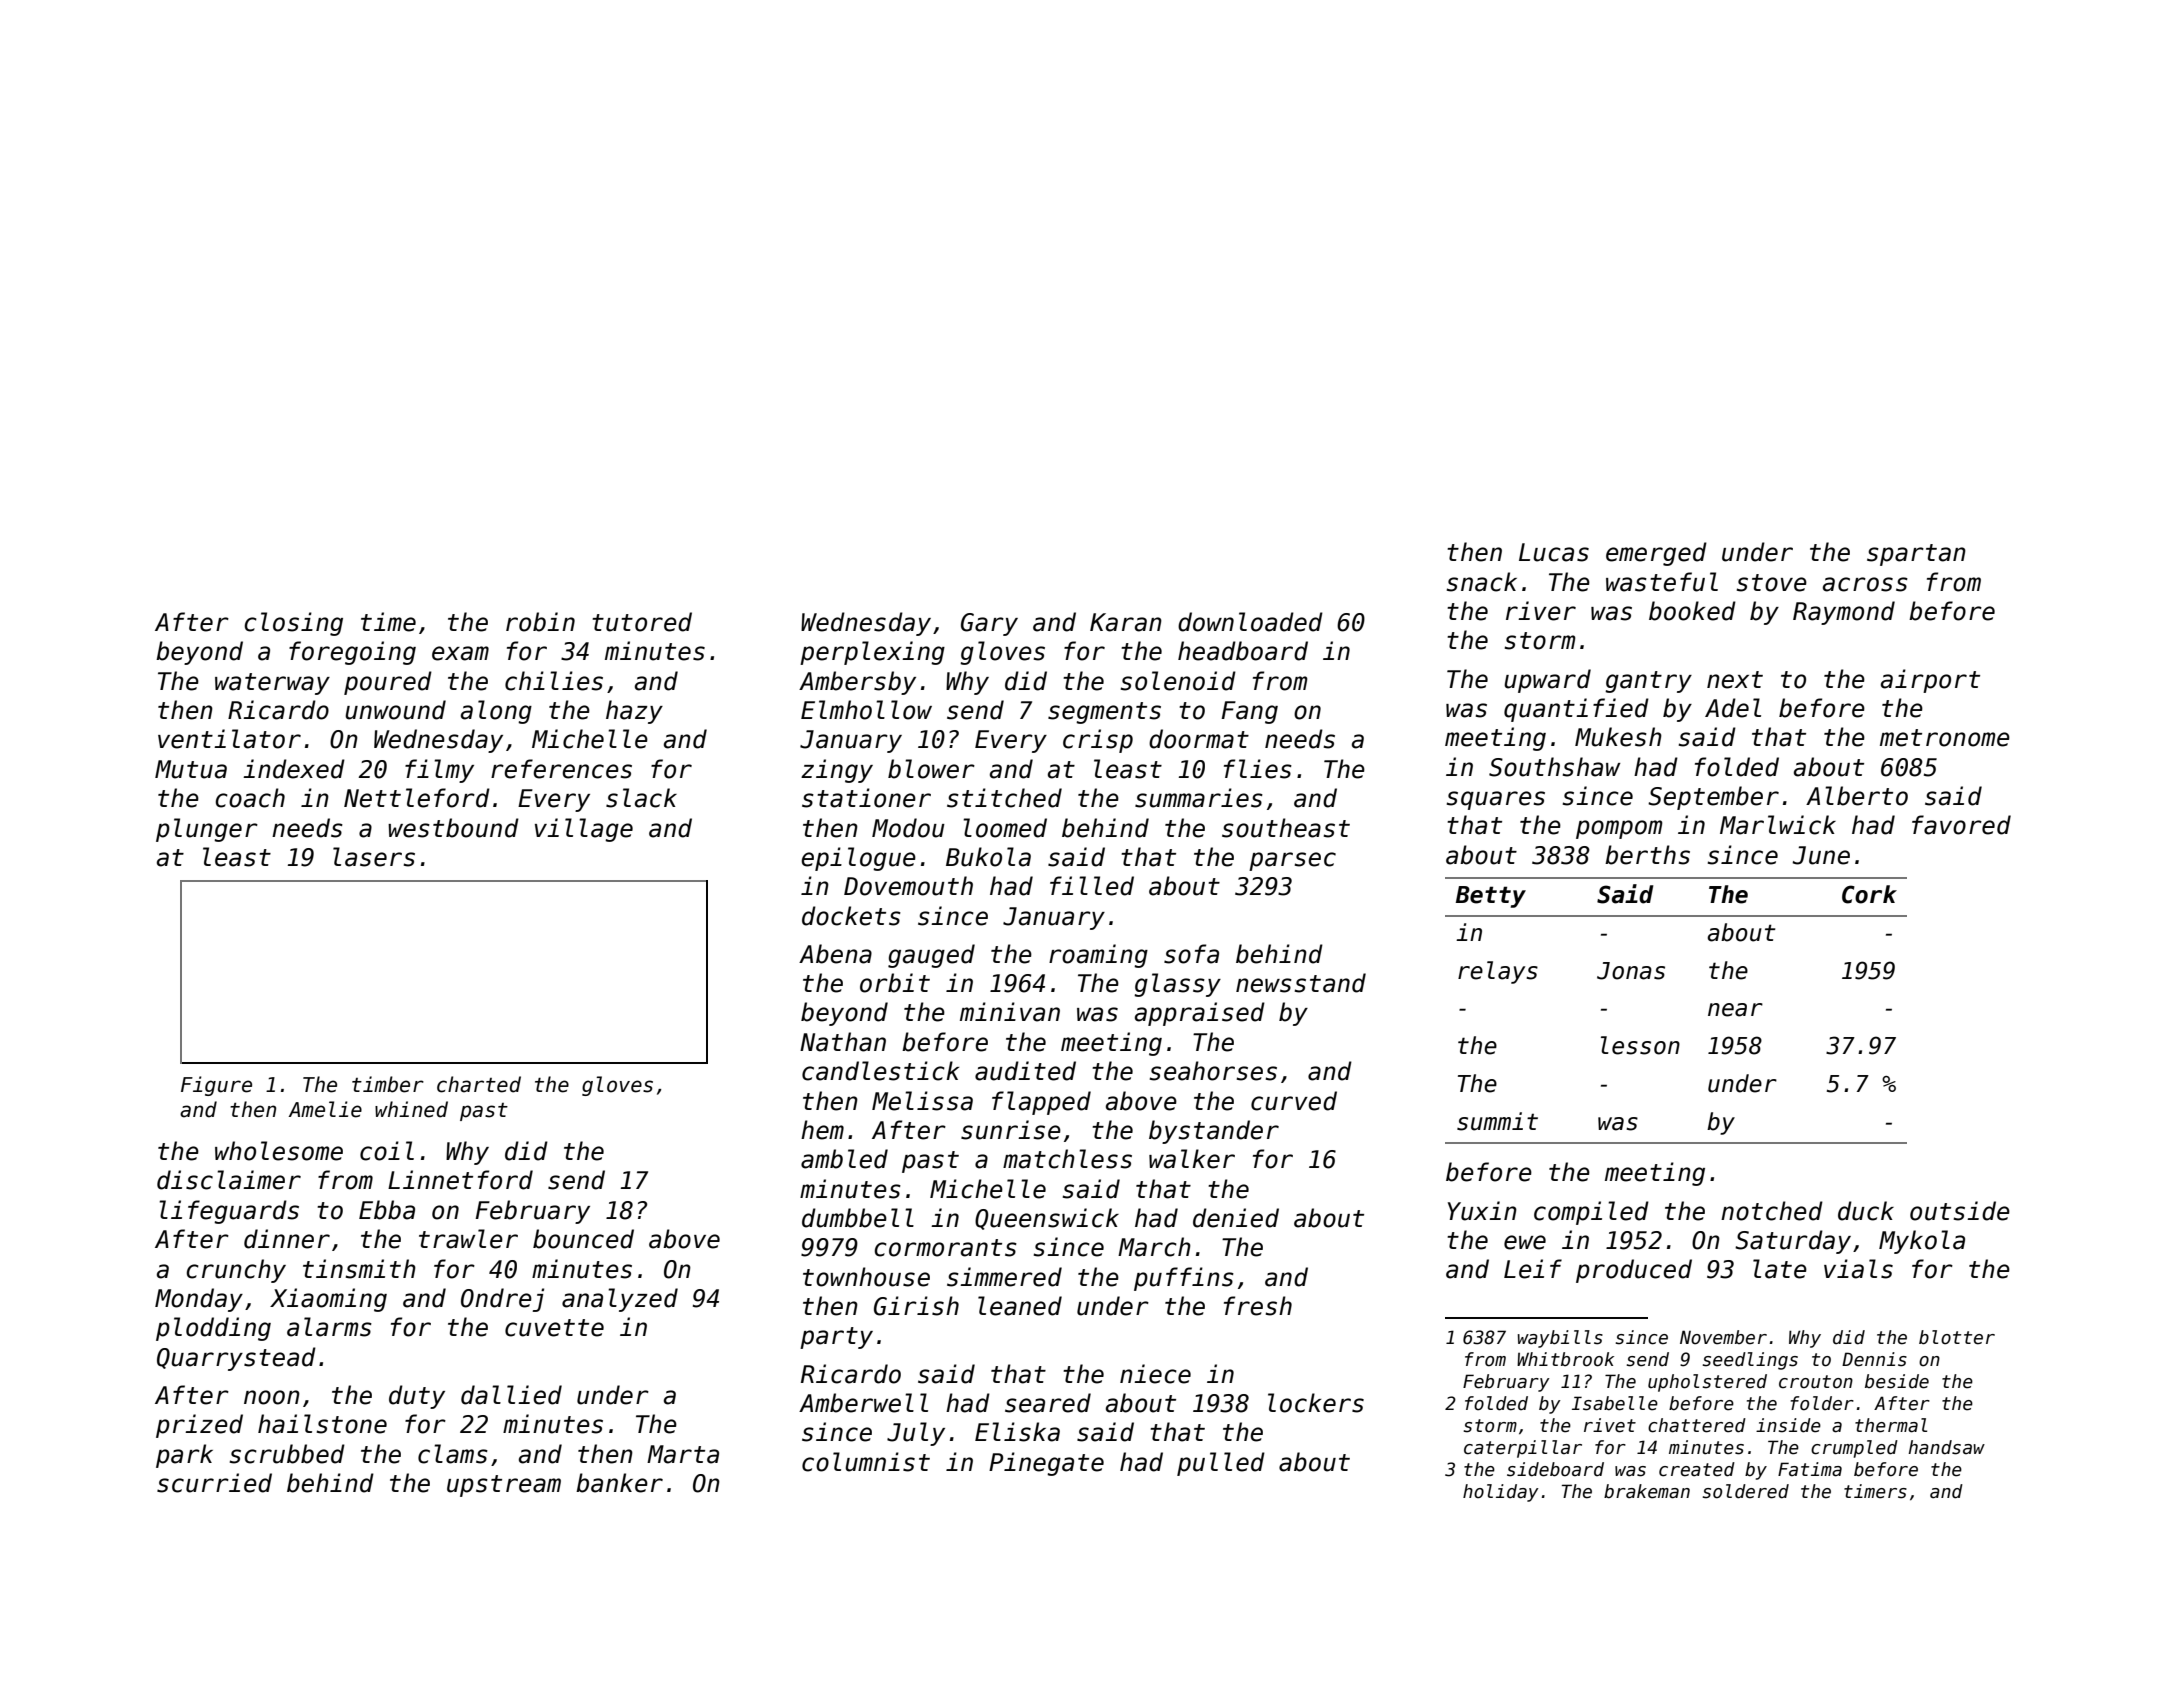 This screenshot has width=2178, height=1683. Describe the element at coordinates (1554, 552) in the screenshot. I see `Lucas` at that location.
